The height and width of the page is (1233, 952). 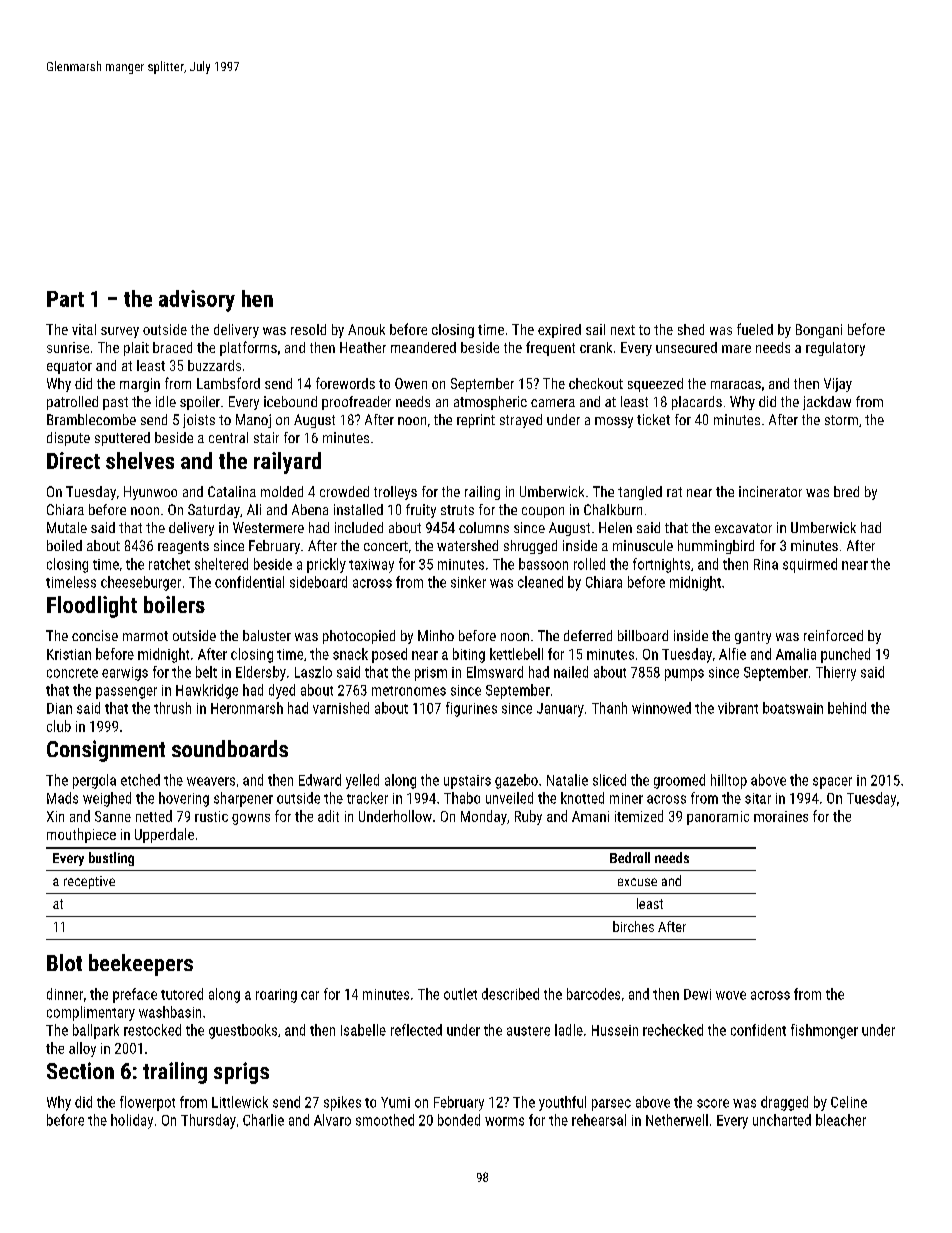 I want to click on Bongani, so click(x=819, y=331).
